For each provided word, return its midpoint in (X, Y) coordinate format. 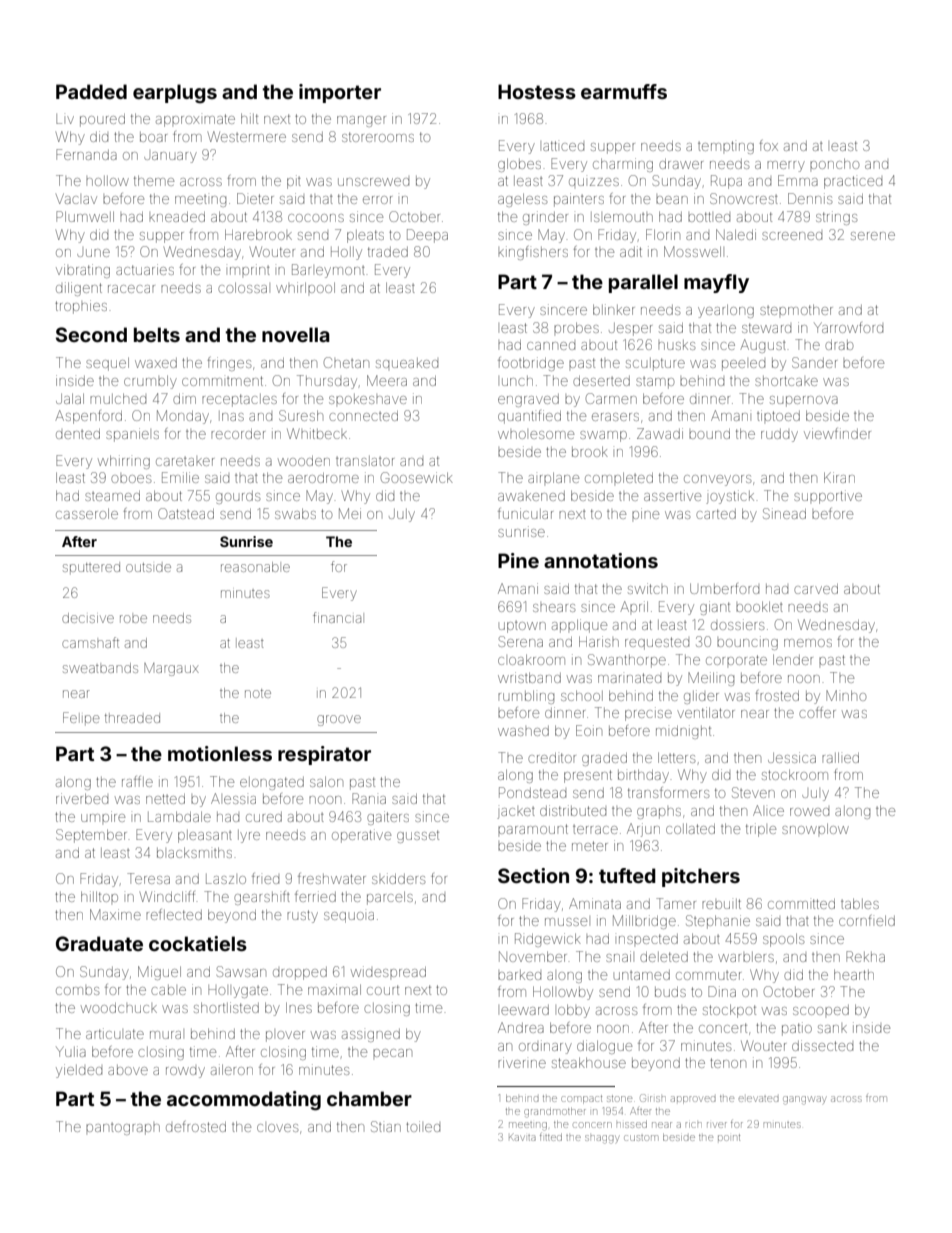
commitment (222, 381)
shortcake (786, 381)
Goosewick (417, 477)
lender (793, 659)
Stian (386, 1126)
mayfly (716, 283)
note (258, 693)
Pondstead (532, 792)
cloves (277, 1128)
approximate (195, 120)
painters (579, 200)
